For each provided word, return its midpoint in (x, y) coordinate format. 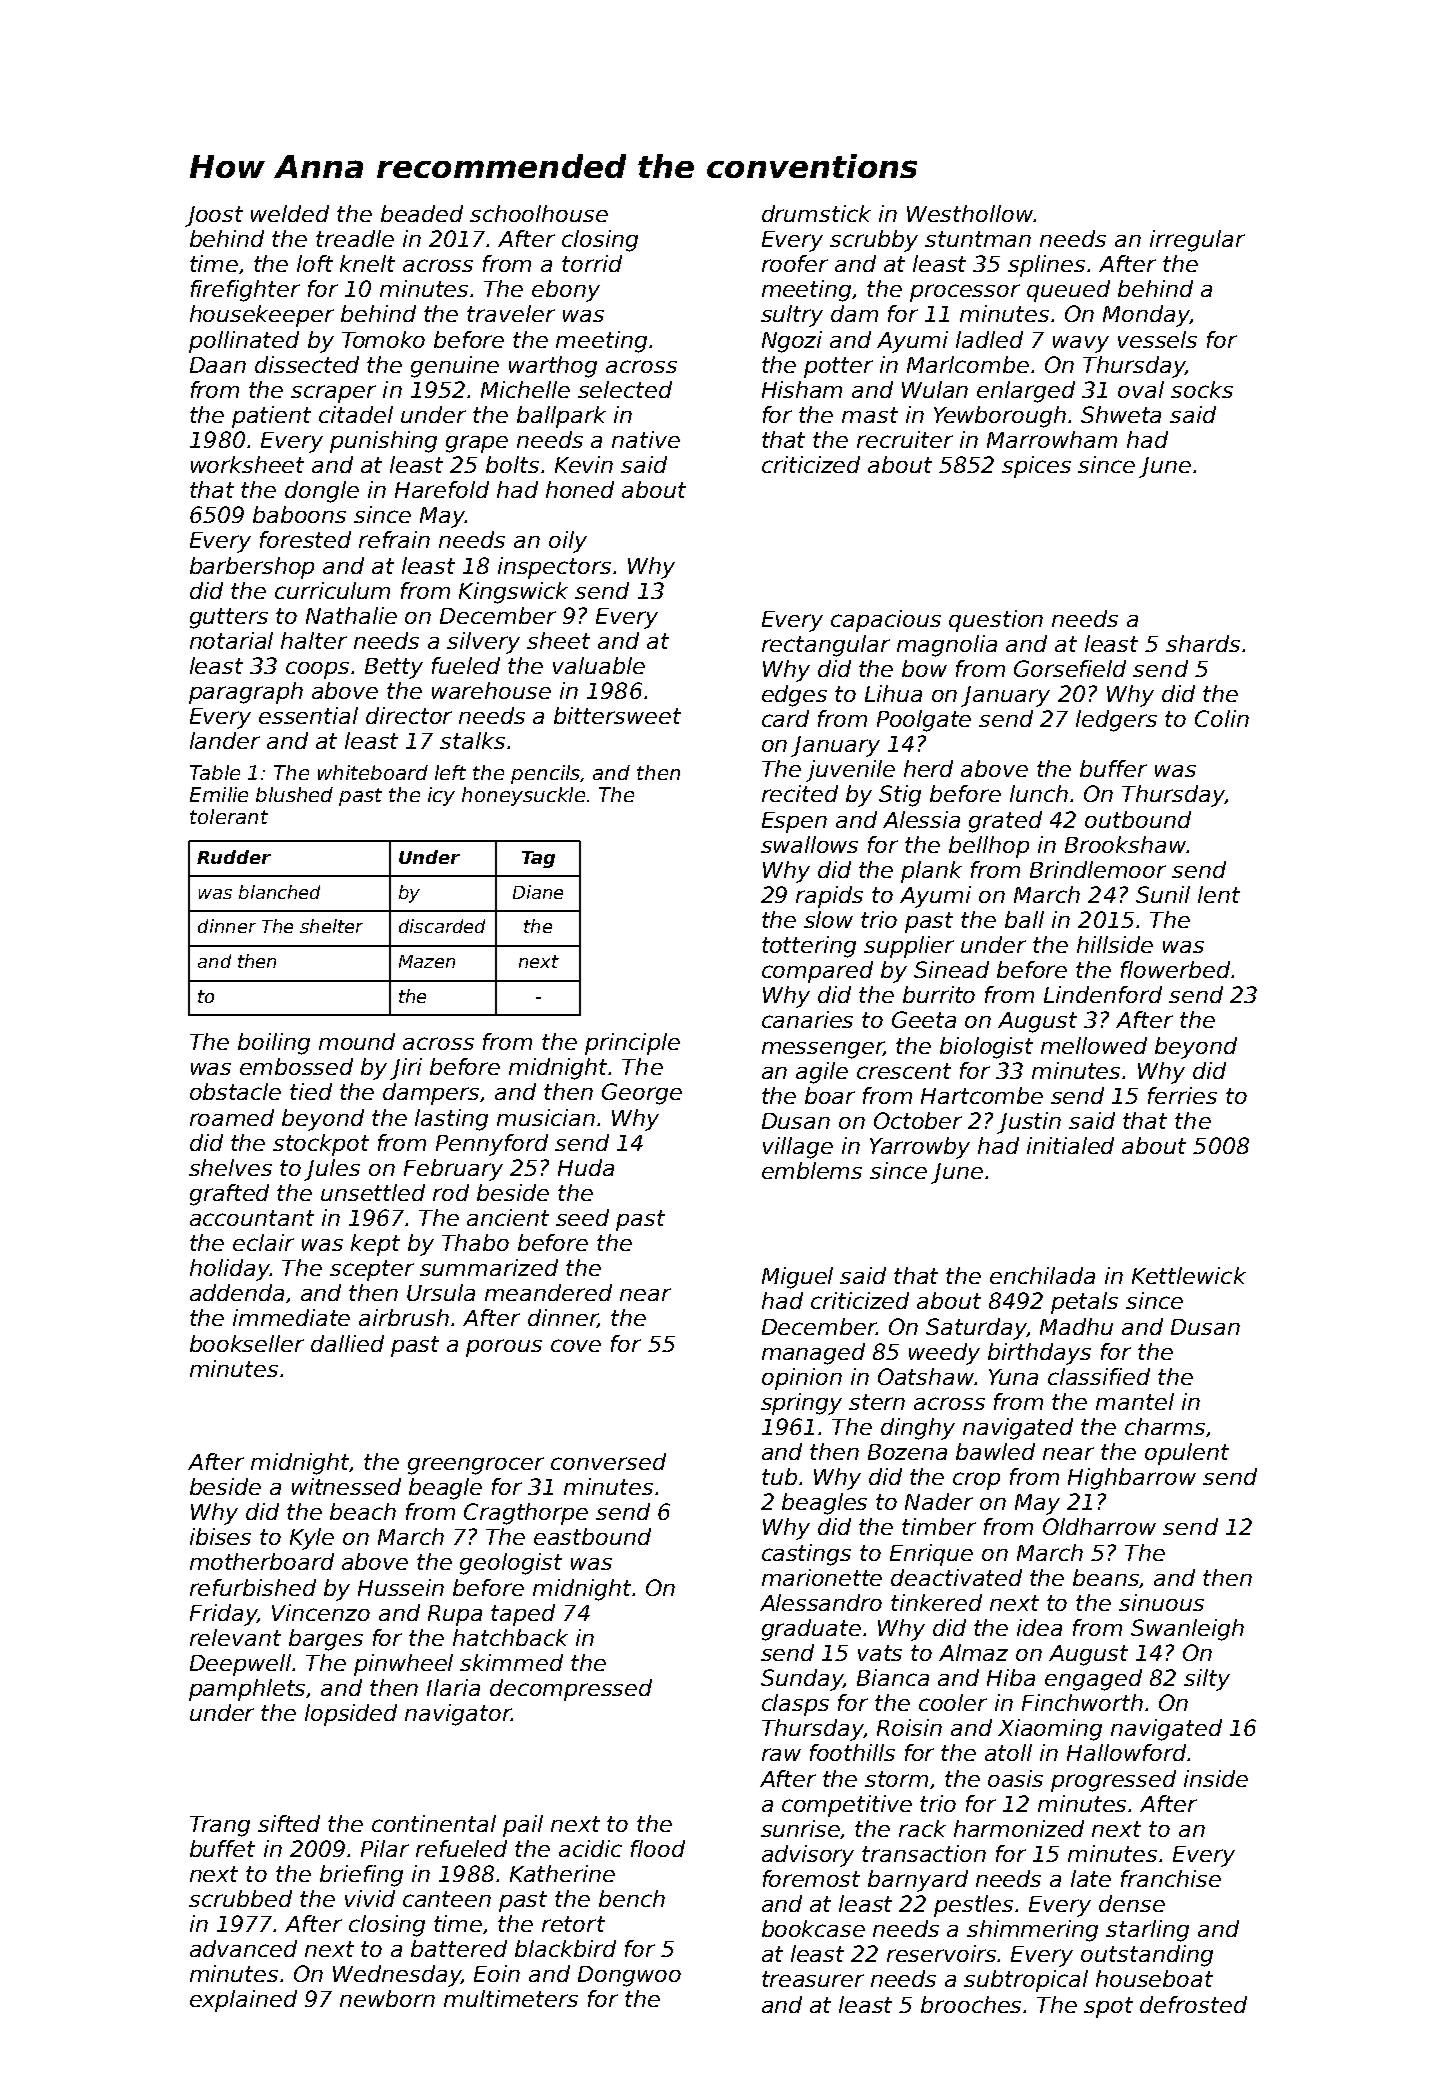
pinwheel (403, 1665)
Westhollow (970, 213)
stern (877, 1402)
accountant (252, 1218)
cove (576, 1345)
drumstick (816, 213)
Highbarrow (1132, 1479)
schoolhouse (539, 213)
